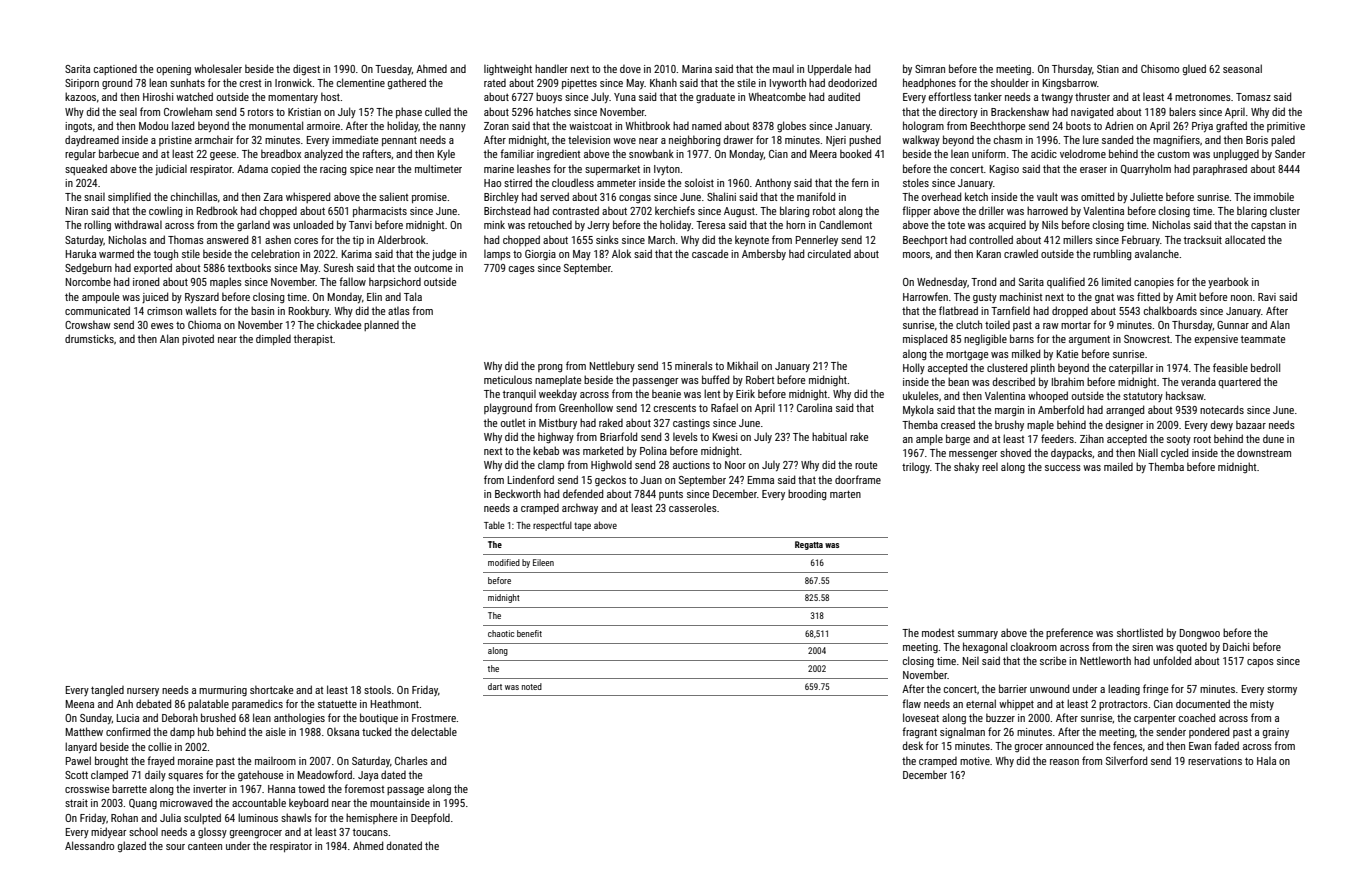 This screenshot has height=887, width=1372. I want to click on Dongwoo, so click(1200, 634).
